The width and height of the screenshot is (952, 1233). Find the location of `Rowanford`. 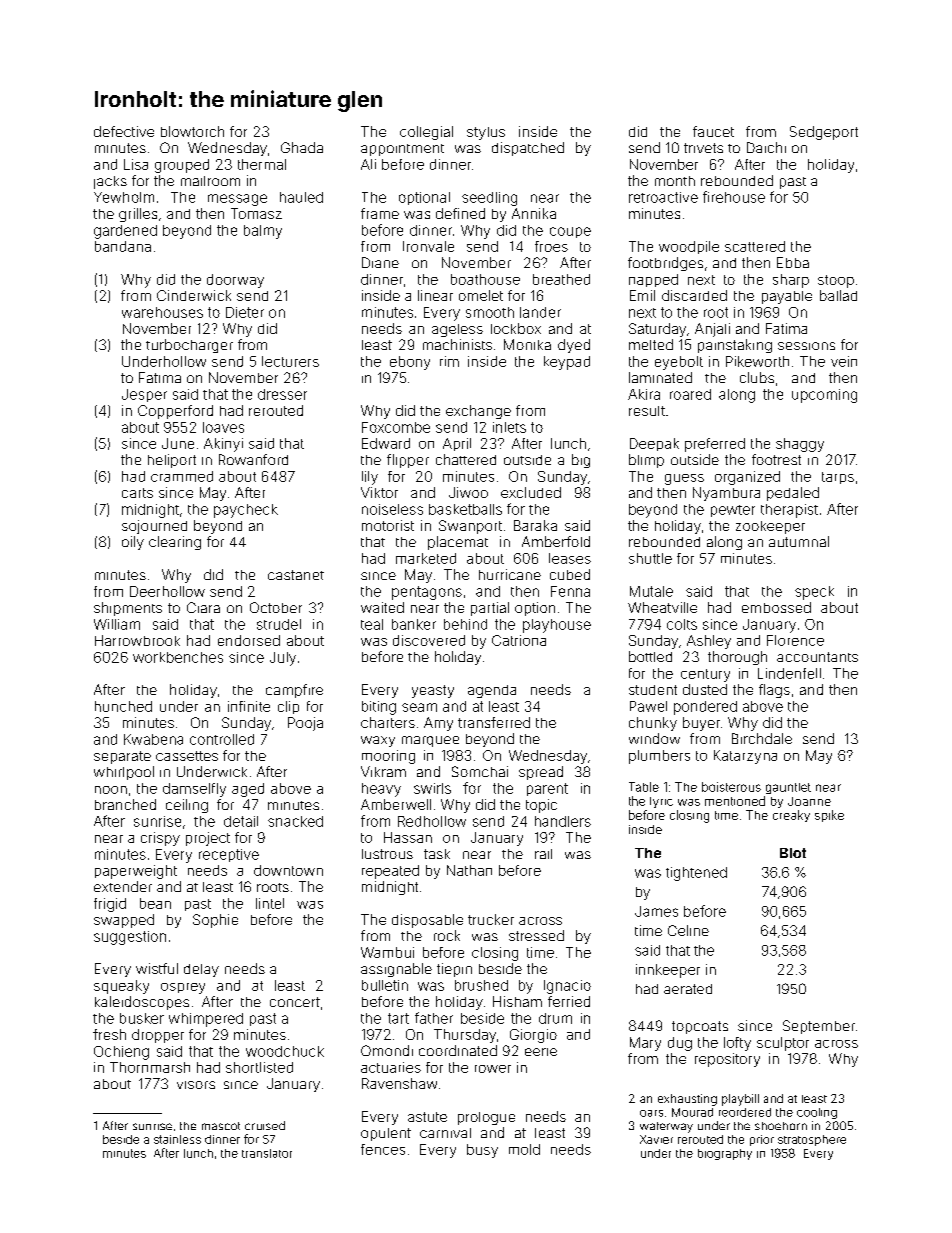

Rowanford is located at coordinates (253, 459).
